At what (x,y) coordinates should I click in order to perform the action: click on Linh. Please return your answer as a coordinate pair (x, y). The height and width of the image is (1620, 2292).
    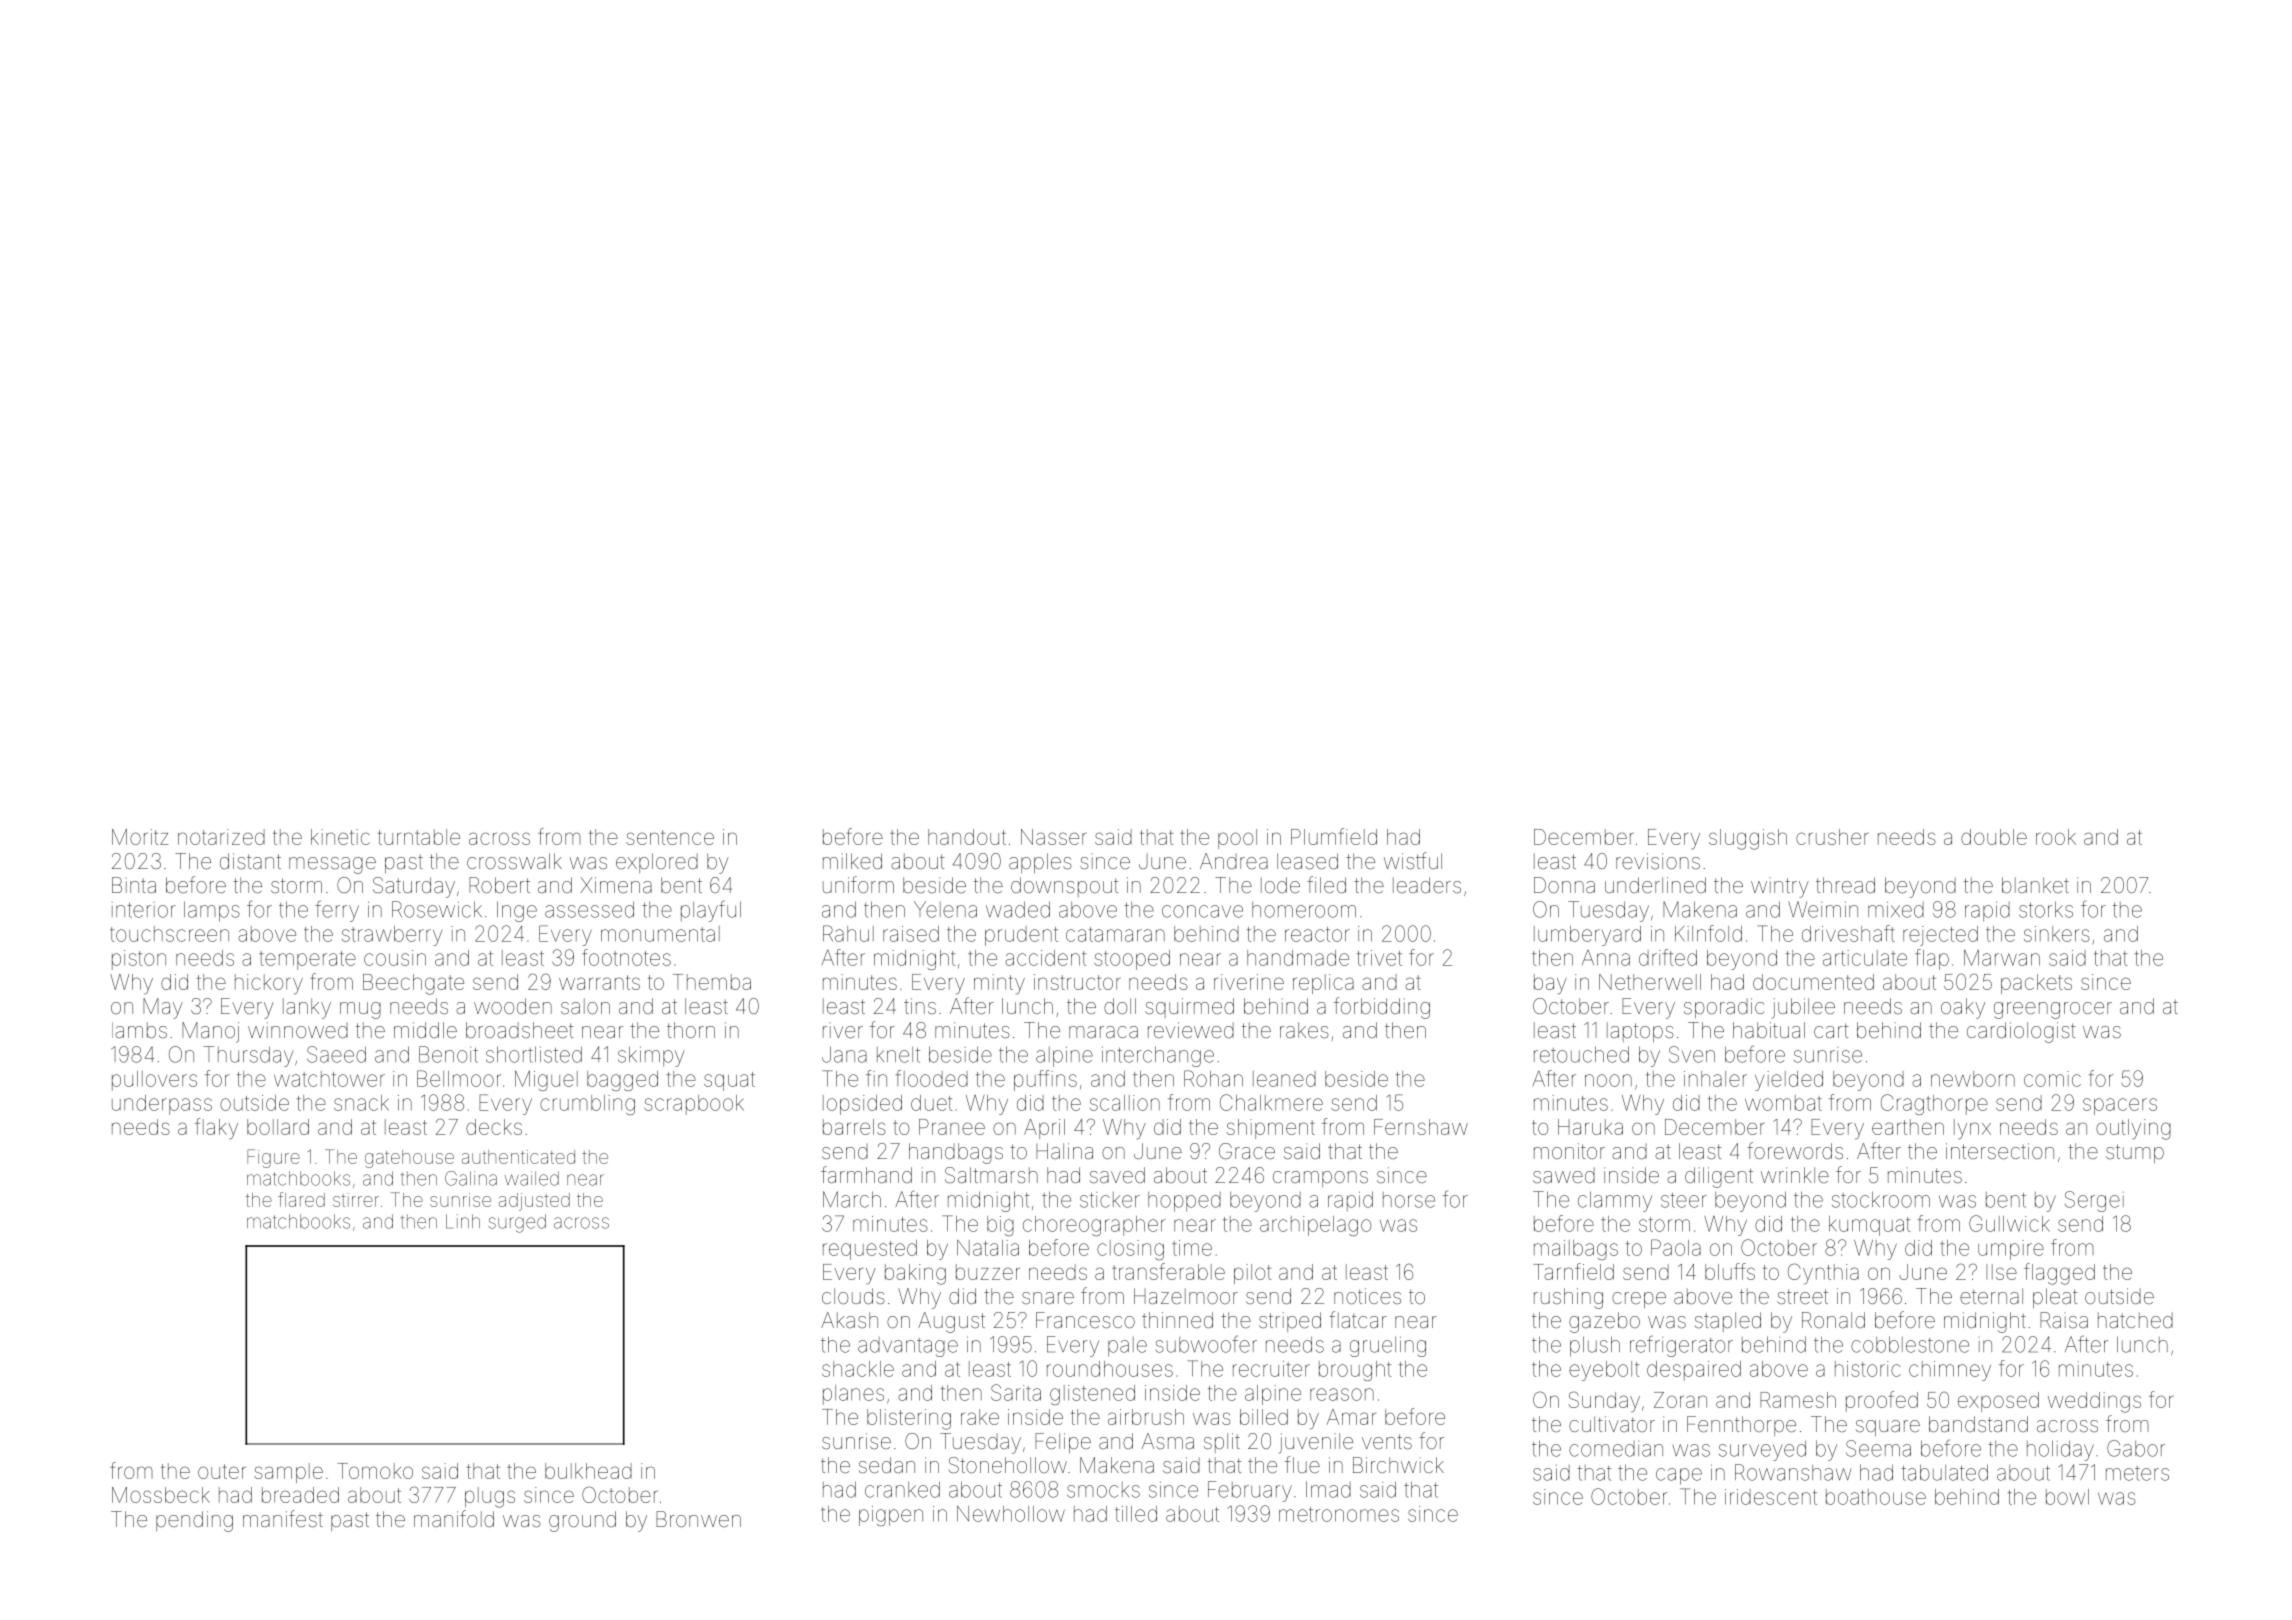
    Looking at the image, I should click on (463, 1221).
